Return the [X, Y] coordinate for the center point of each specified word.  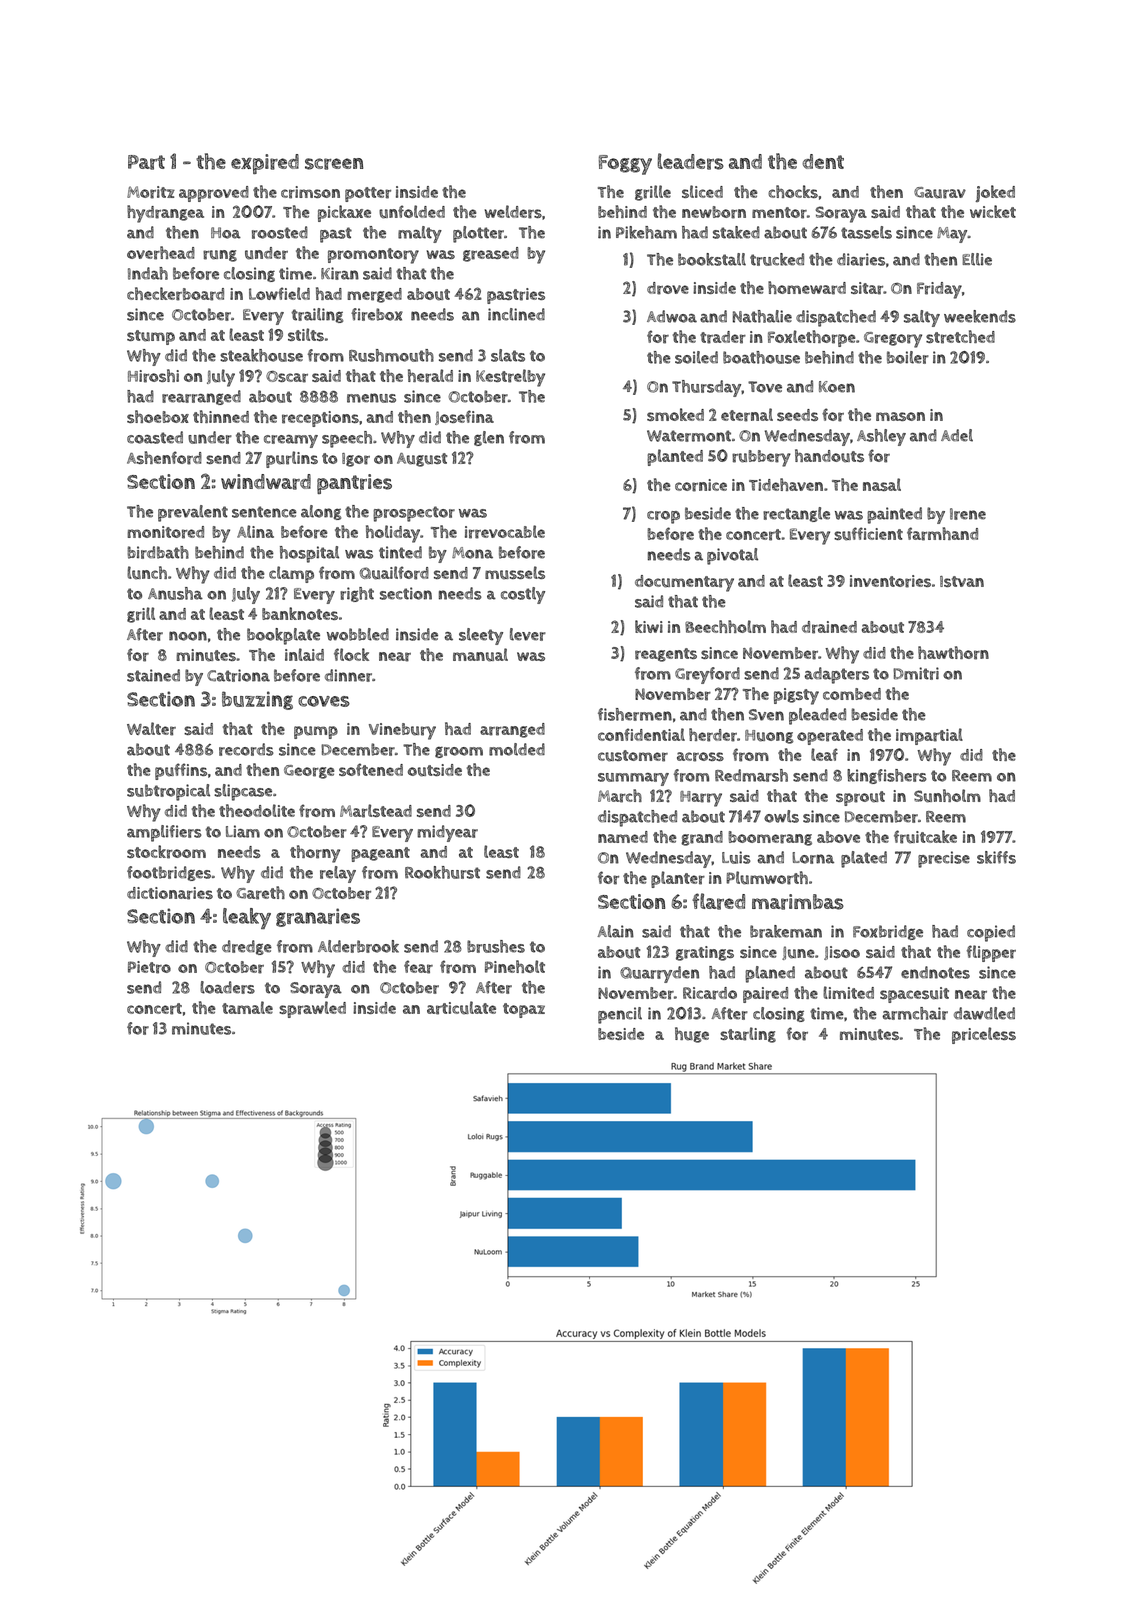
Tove [765, 387]
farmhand [942, 534]
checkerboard [175, 294]
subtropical [168, 792]
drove [668, 288]
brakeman [786, 931]
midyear [447, 833]
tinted [400, 552]
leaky [247, 918]
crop [663, 517]
